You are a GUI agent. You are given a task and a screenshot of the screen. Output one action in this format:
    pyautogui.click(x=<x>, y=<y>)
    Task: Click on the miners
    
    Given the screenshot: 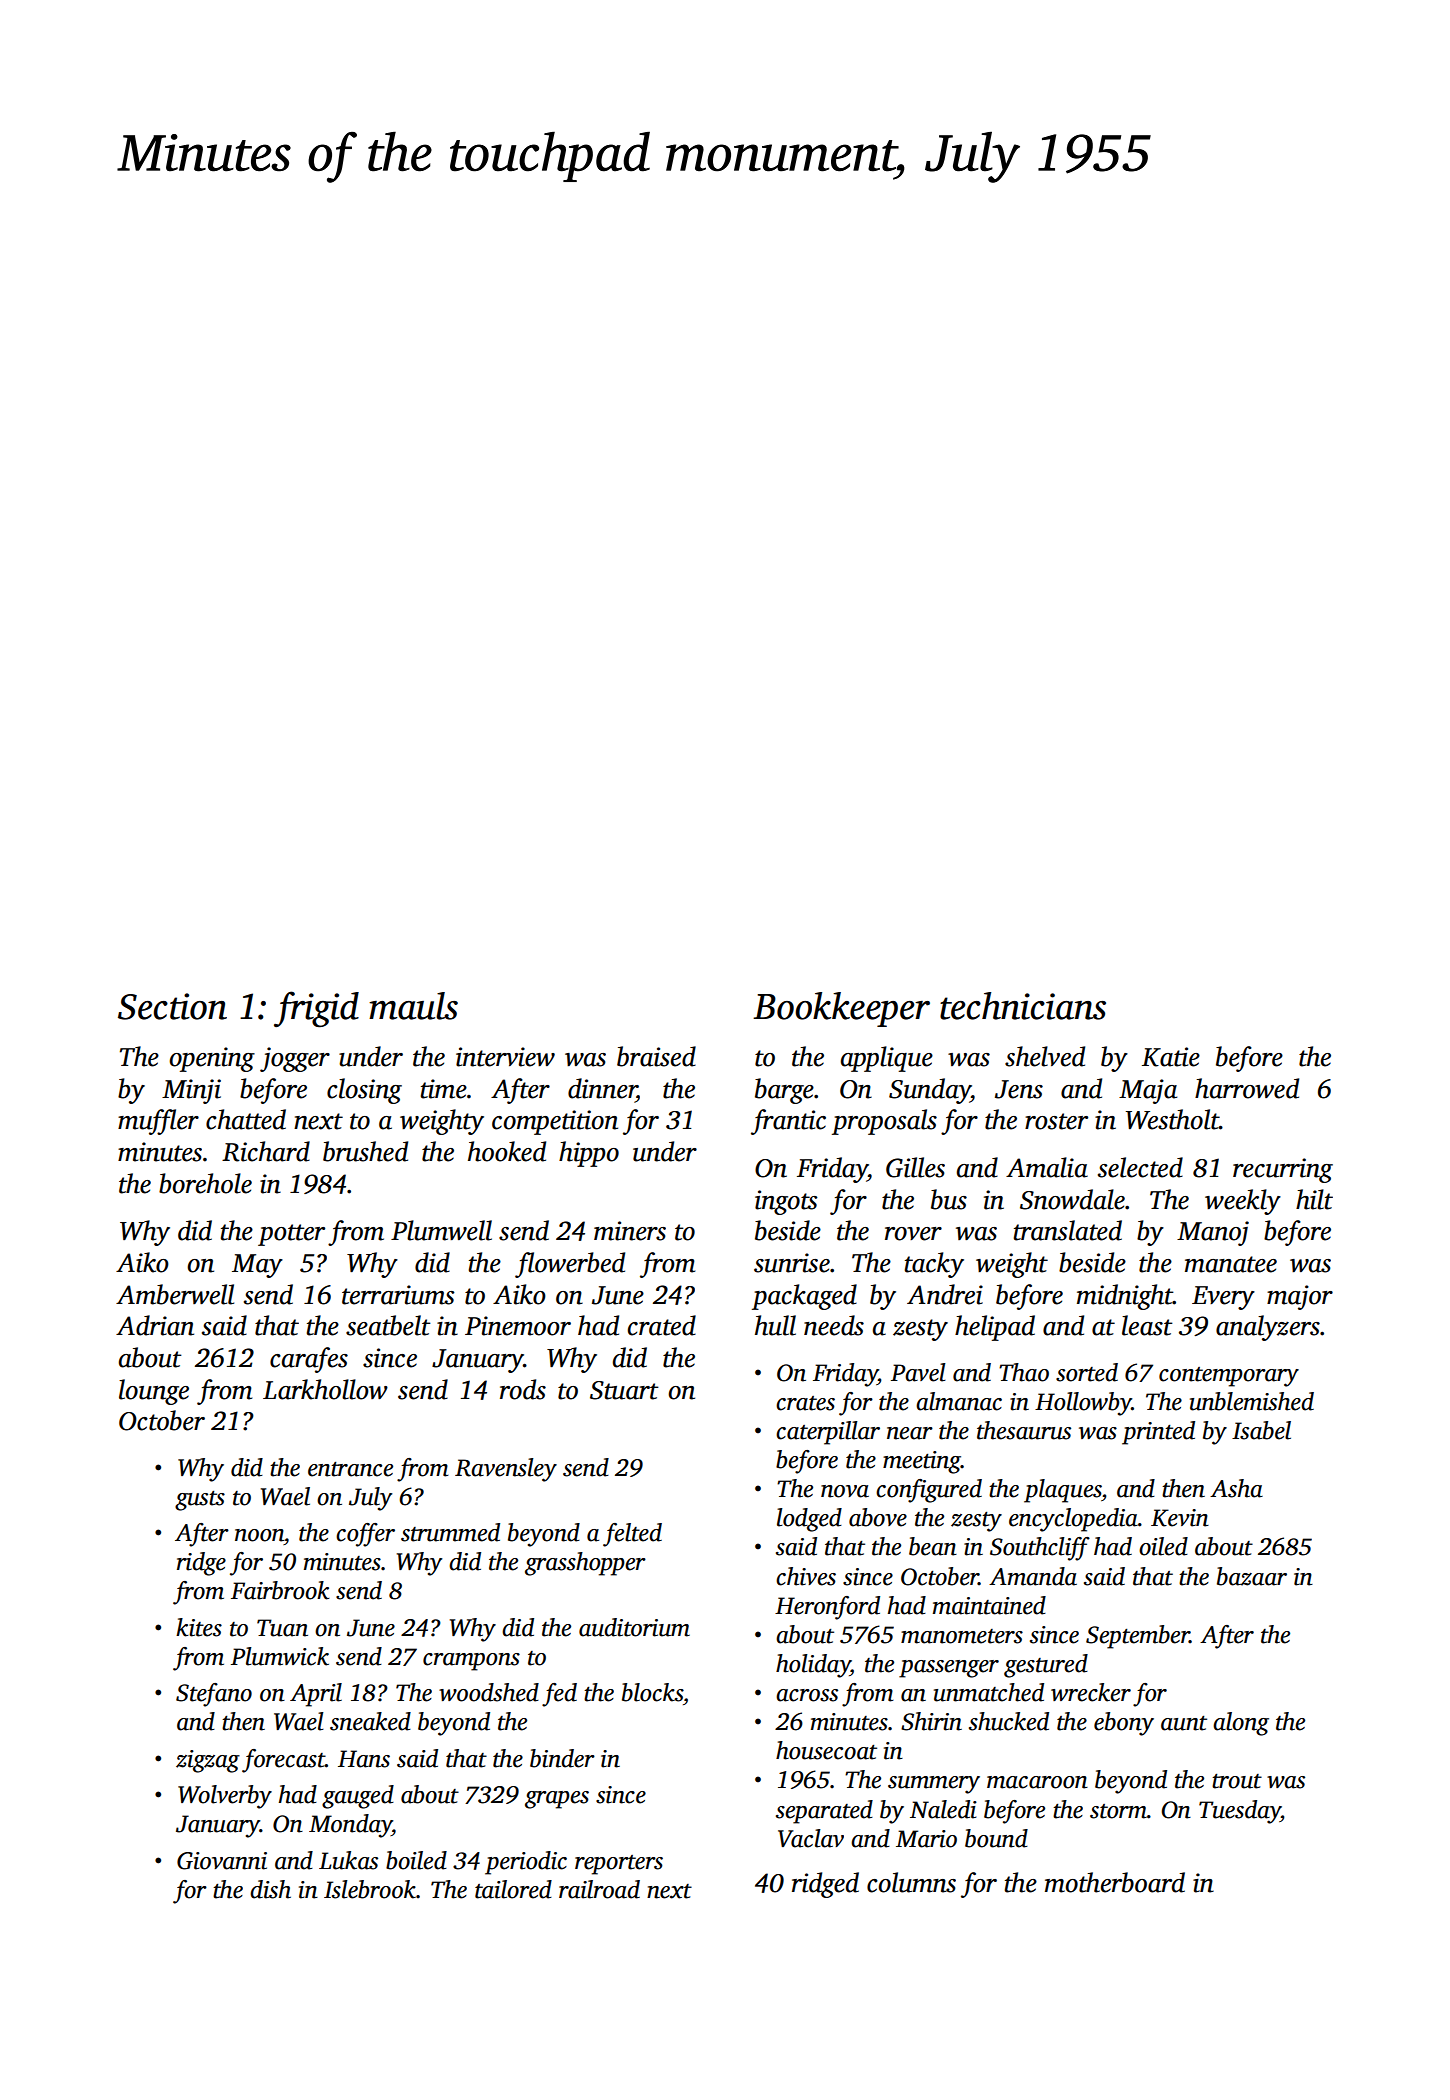 What is the action you would take?
    pyautogui.click(x=630, y=1231)
